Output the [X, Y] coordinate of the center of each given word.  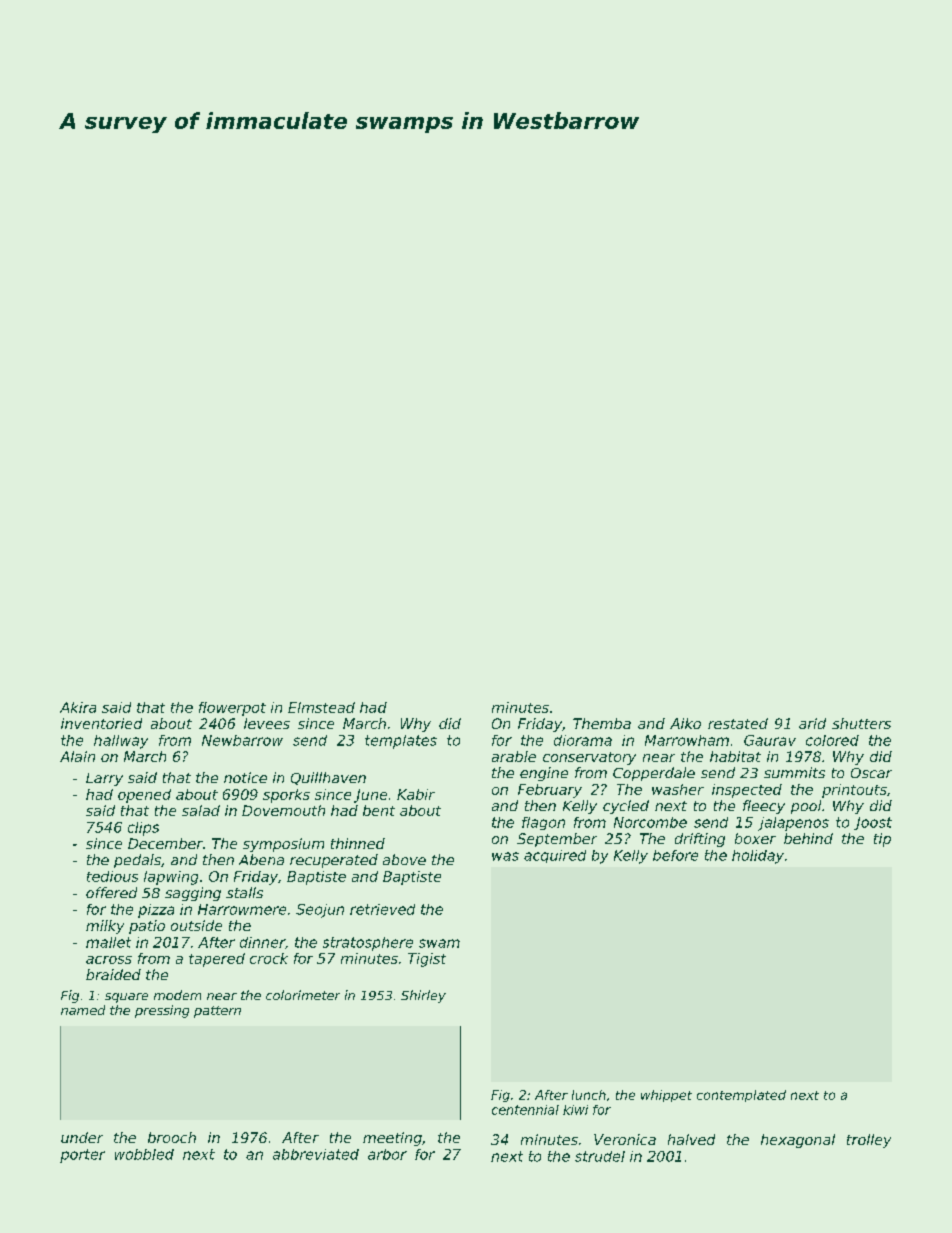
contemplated [741, 1096]
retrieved [382, 909]
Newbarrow [242, 740]
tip [882, 840]
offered [111, 892]
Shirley [423, 996]
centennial [525, 1110]
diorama [583, 740]
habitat [735, 756]
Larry [104, 779]
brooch [172, 1137]
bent [379, 810]
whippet [666, 1096]
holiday [758, 857]
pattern [217, 1012]
